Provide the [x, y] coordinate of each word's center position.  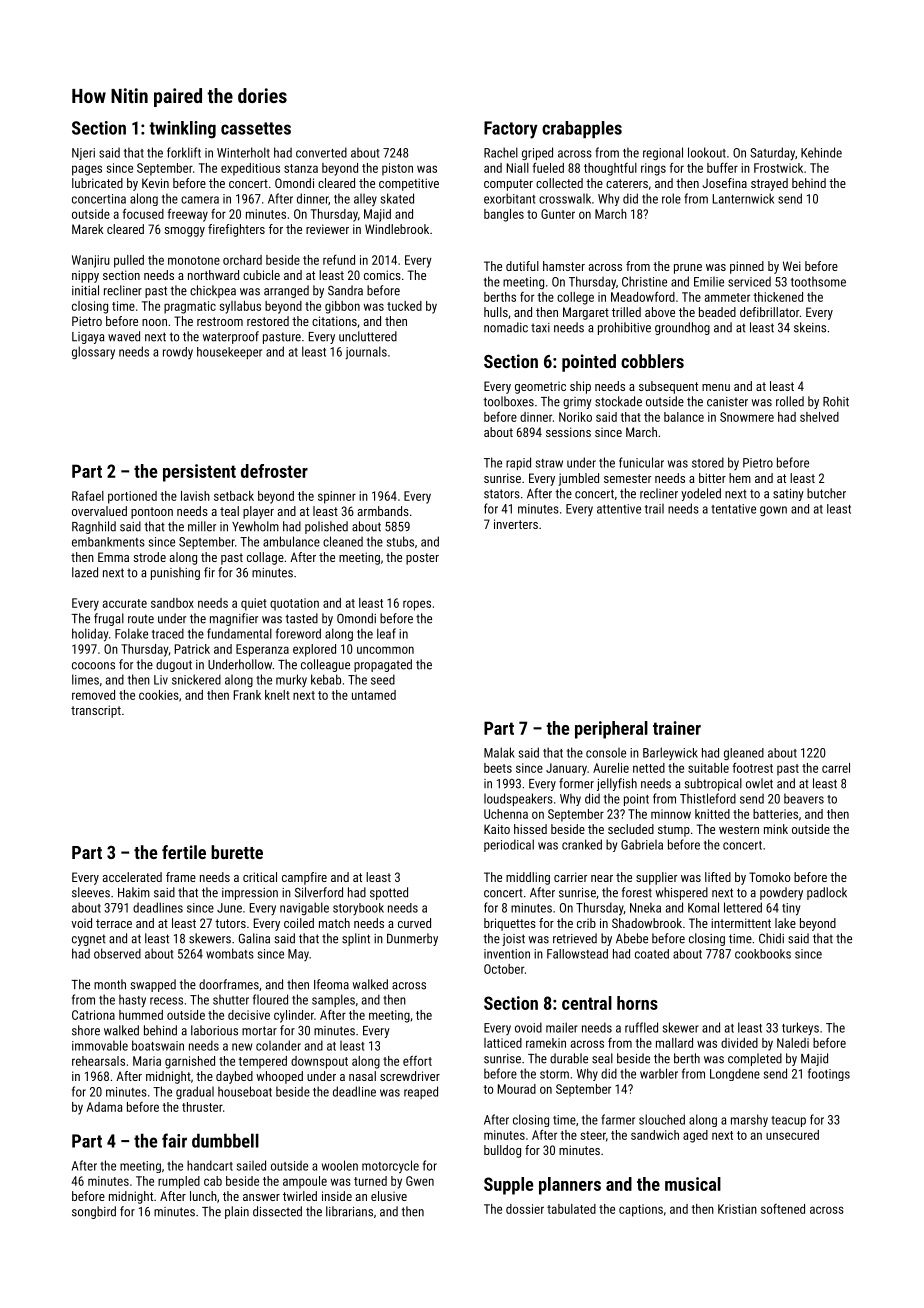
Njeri [83, 154]
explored [314, 650]
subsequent [668, 387]
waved [124, 336]
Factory [511, 130]
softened [783, 1209]
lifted [718, 877]
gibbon [342, 307]
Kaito [497, 829]
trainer [677, 728]
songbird [94, 1212]
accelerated [132, 877]
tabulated [571, 1209]
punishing [175, 573]
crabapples [582, 129]
